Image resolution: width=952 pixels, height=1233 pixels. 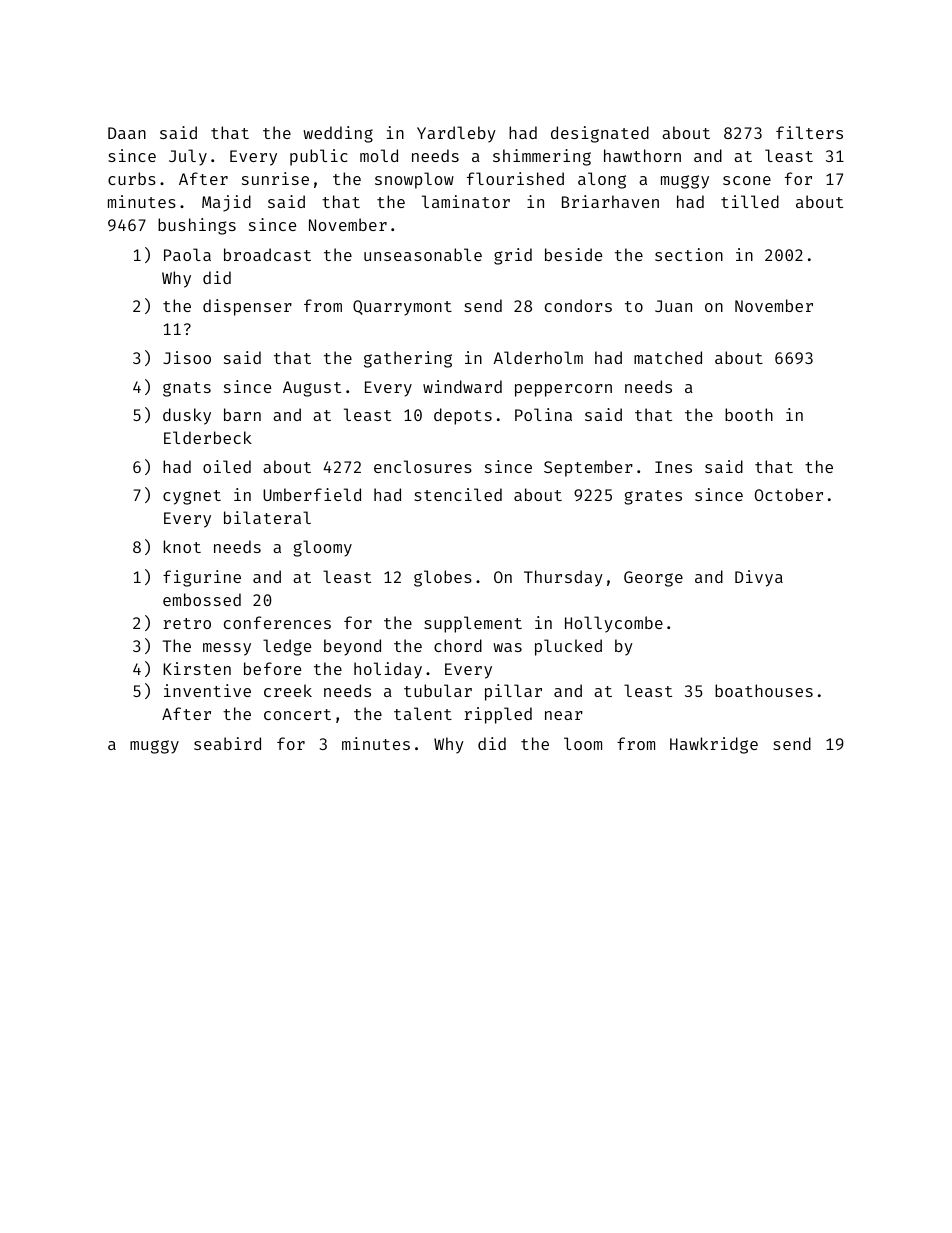 I want to click on Divya, so click(x=759, y=578).
